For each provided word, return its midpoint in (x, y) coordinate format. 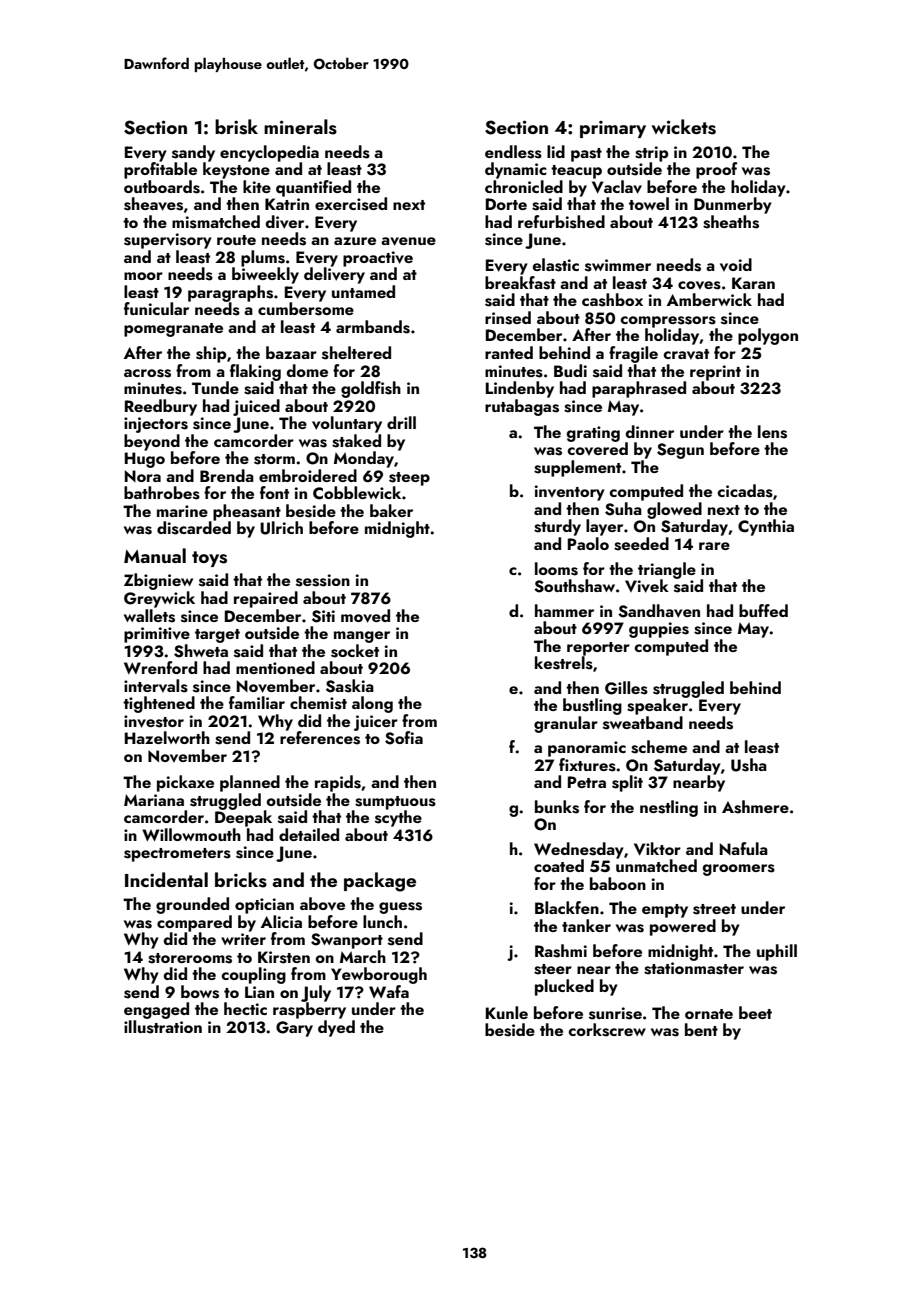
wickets (684, 127)
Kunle (507, 1012)
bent (701, 1029)
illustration (163, 1027)
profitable (160, 170)
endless (513, 152)
